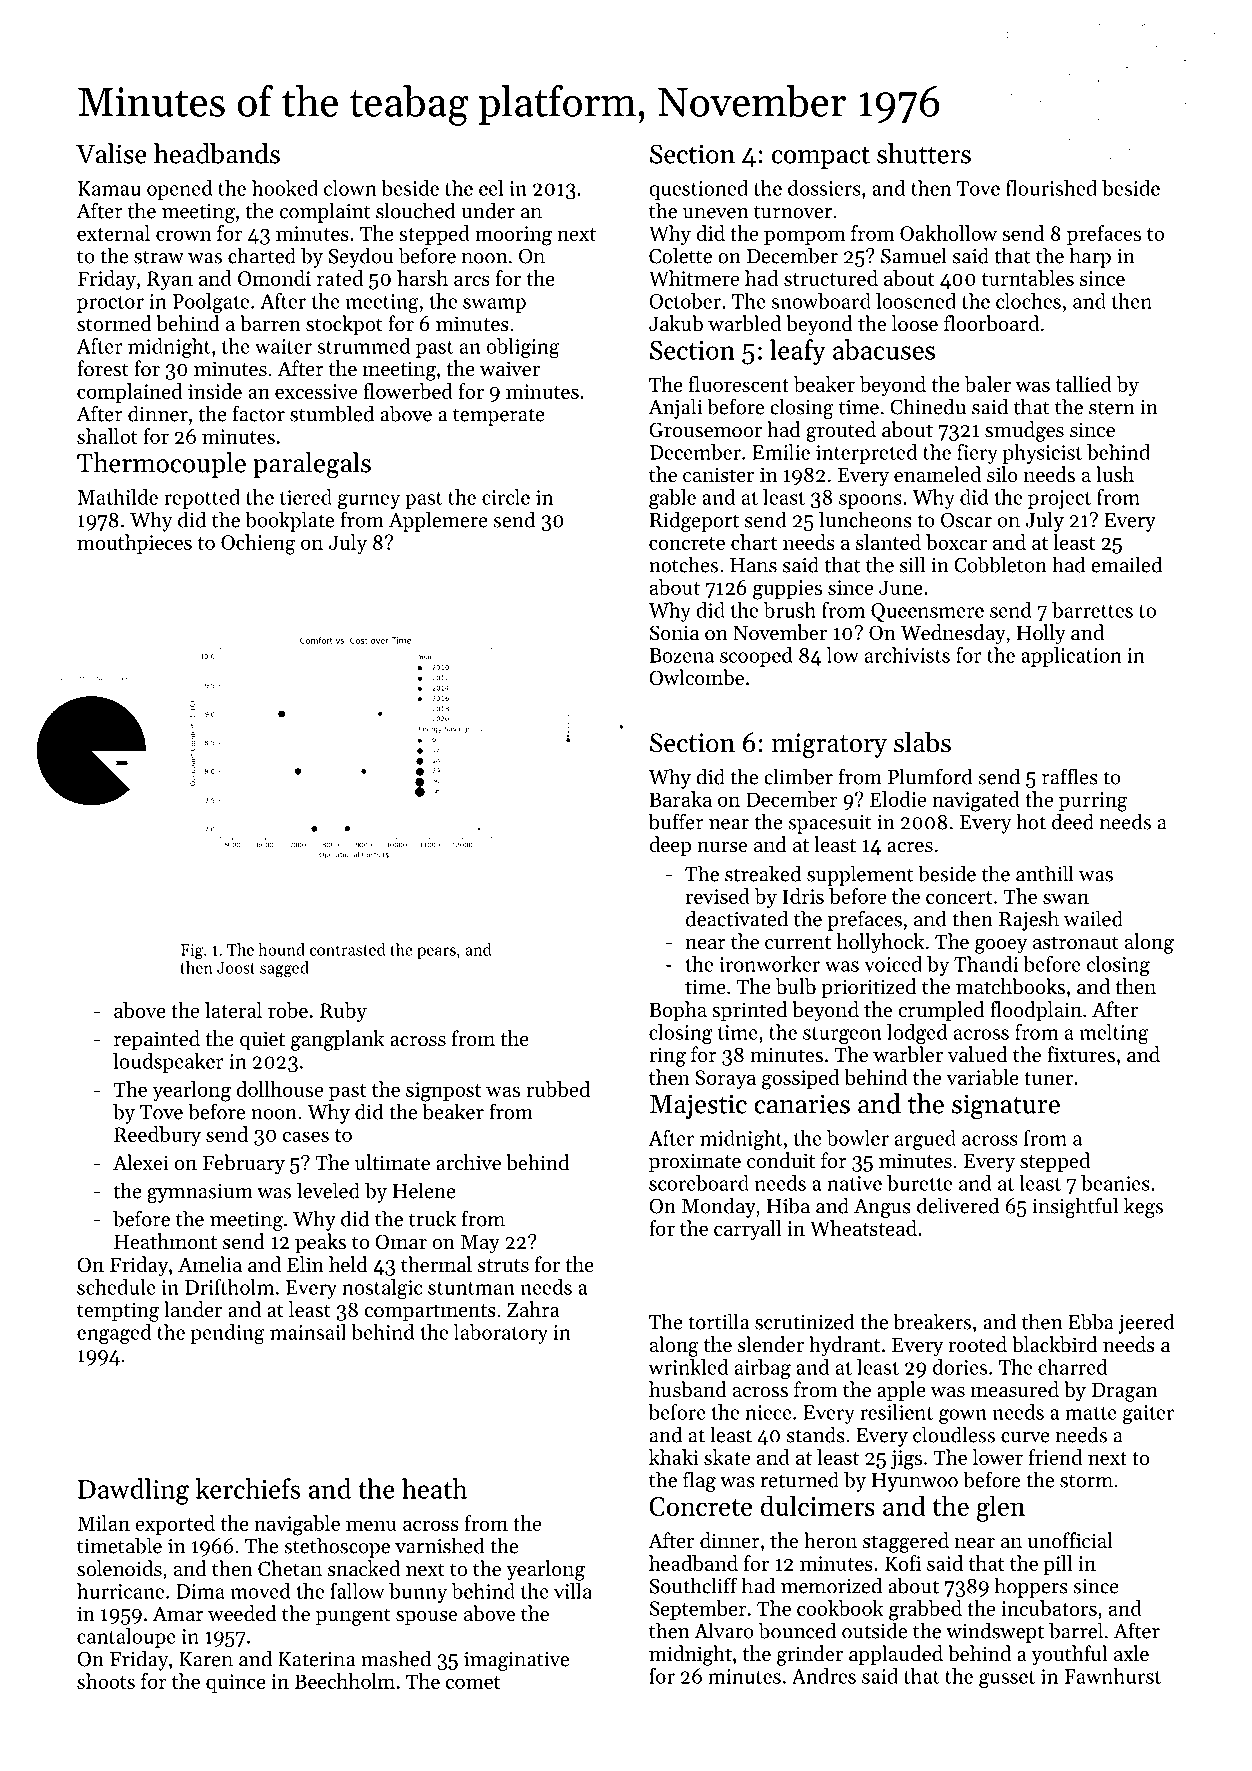  Describe the element at coordinates (1093, 918) in the document. I see `wailed` at that location.
